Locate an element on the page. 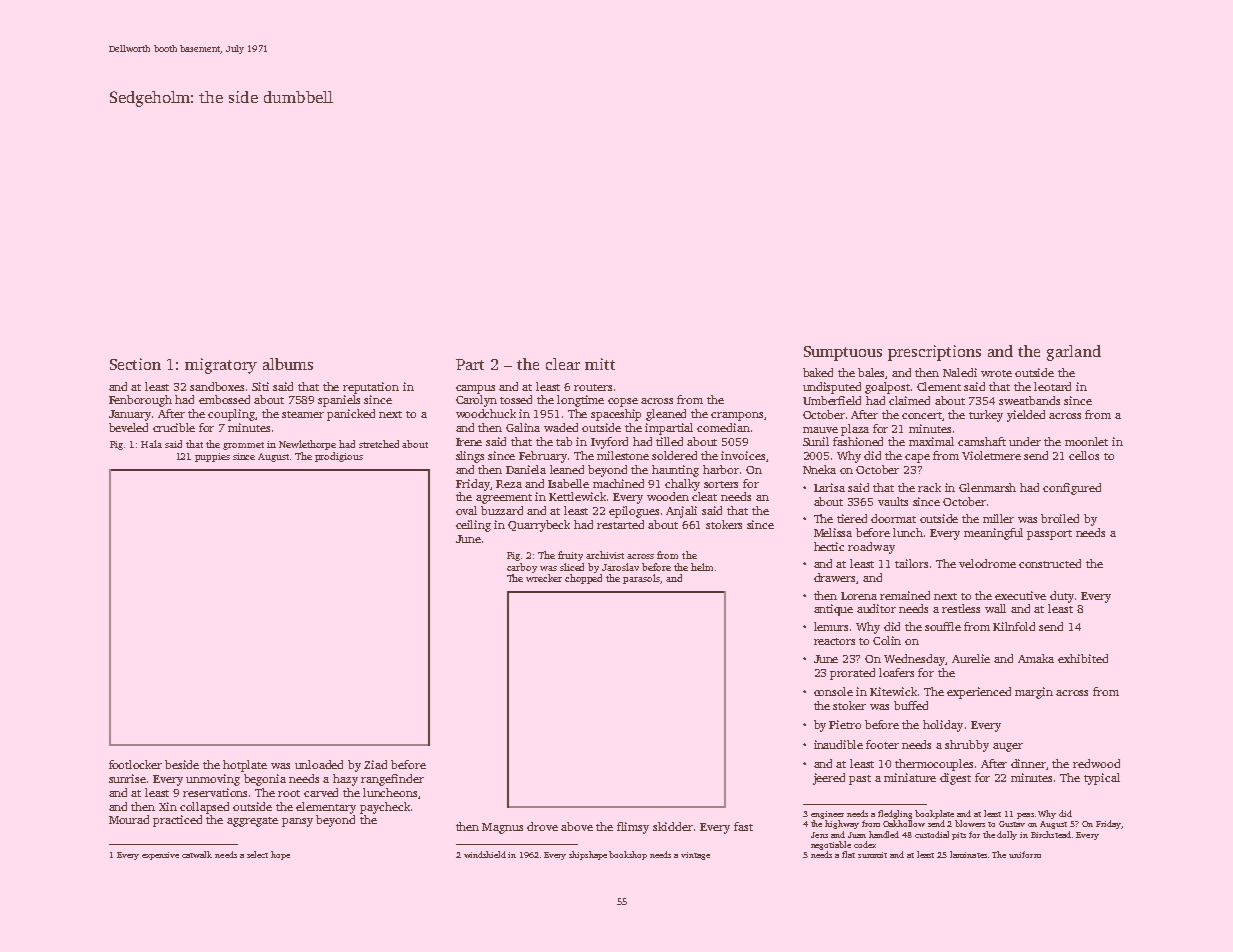 The width and height of the image is (1233, 952). prorated is located at coordinates (852, 674).
